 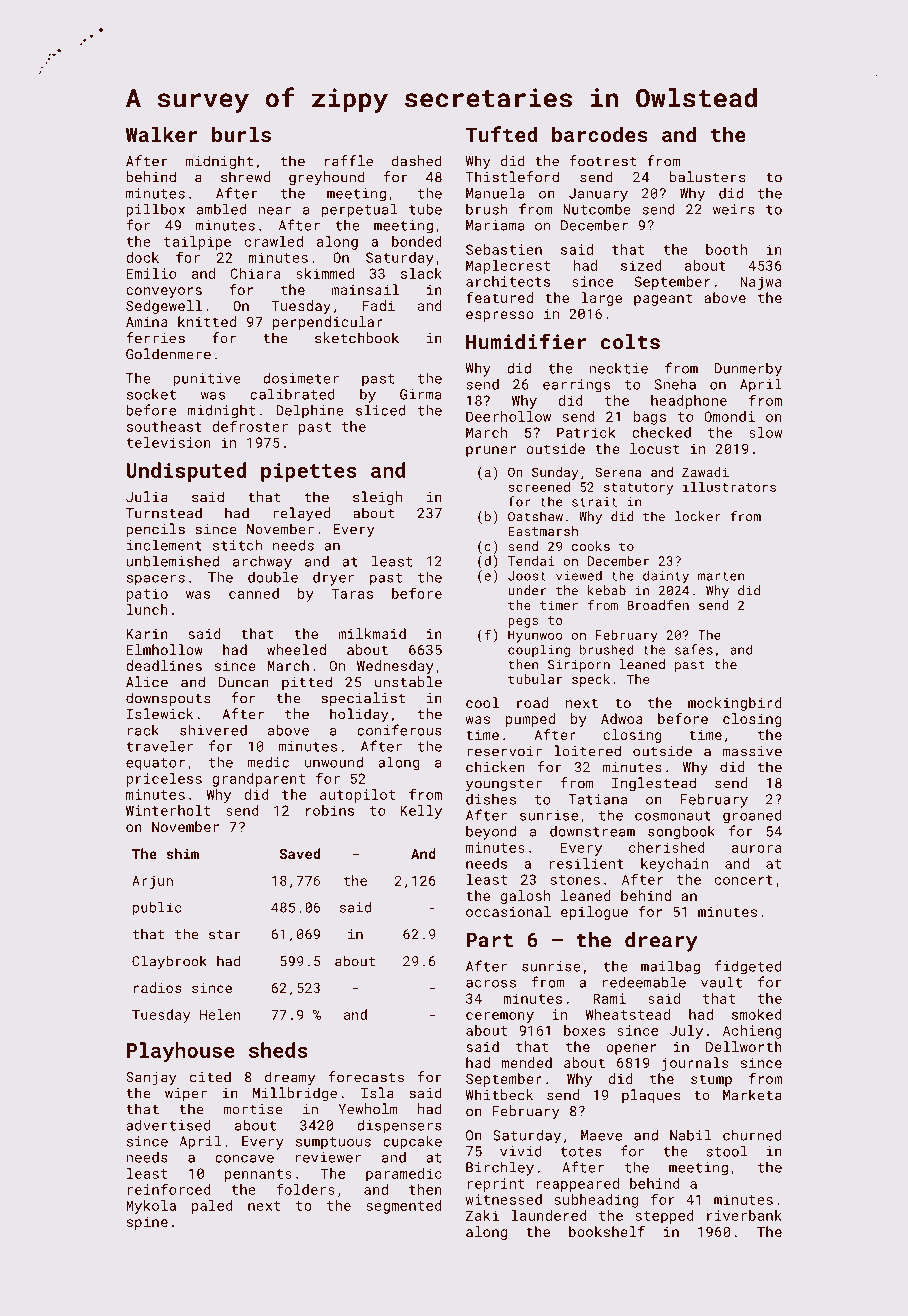 What do you see at coordinates (225, 935) in the screenshot?
I see `star` at bounding box center [225, 935].
